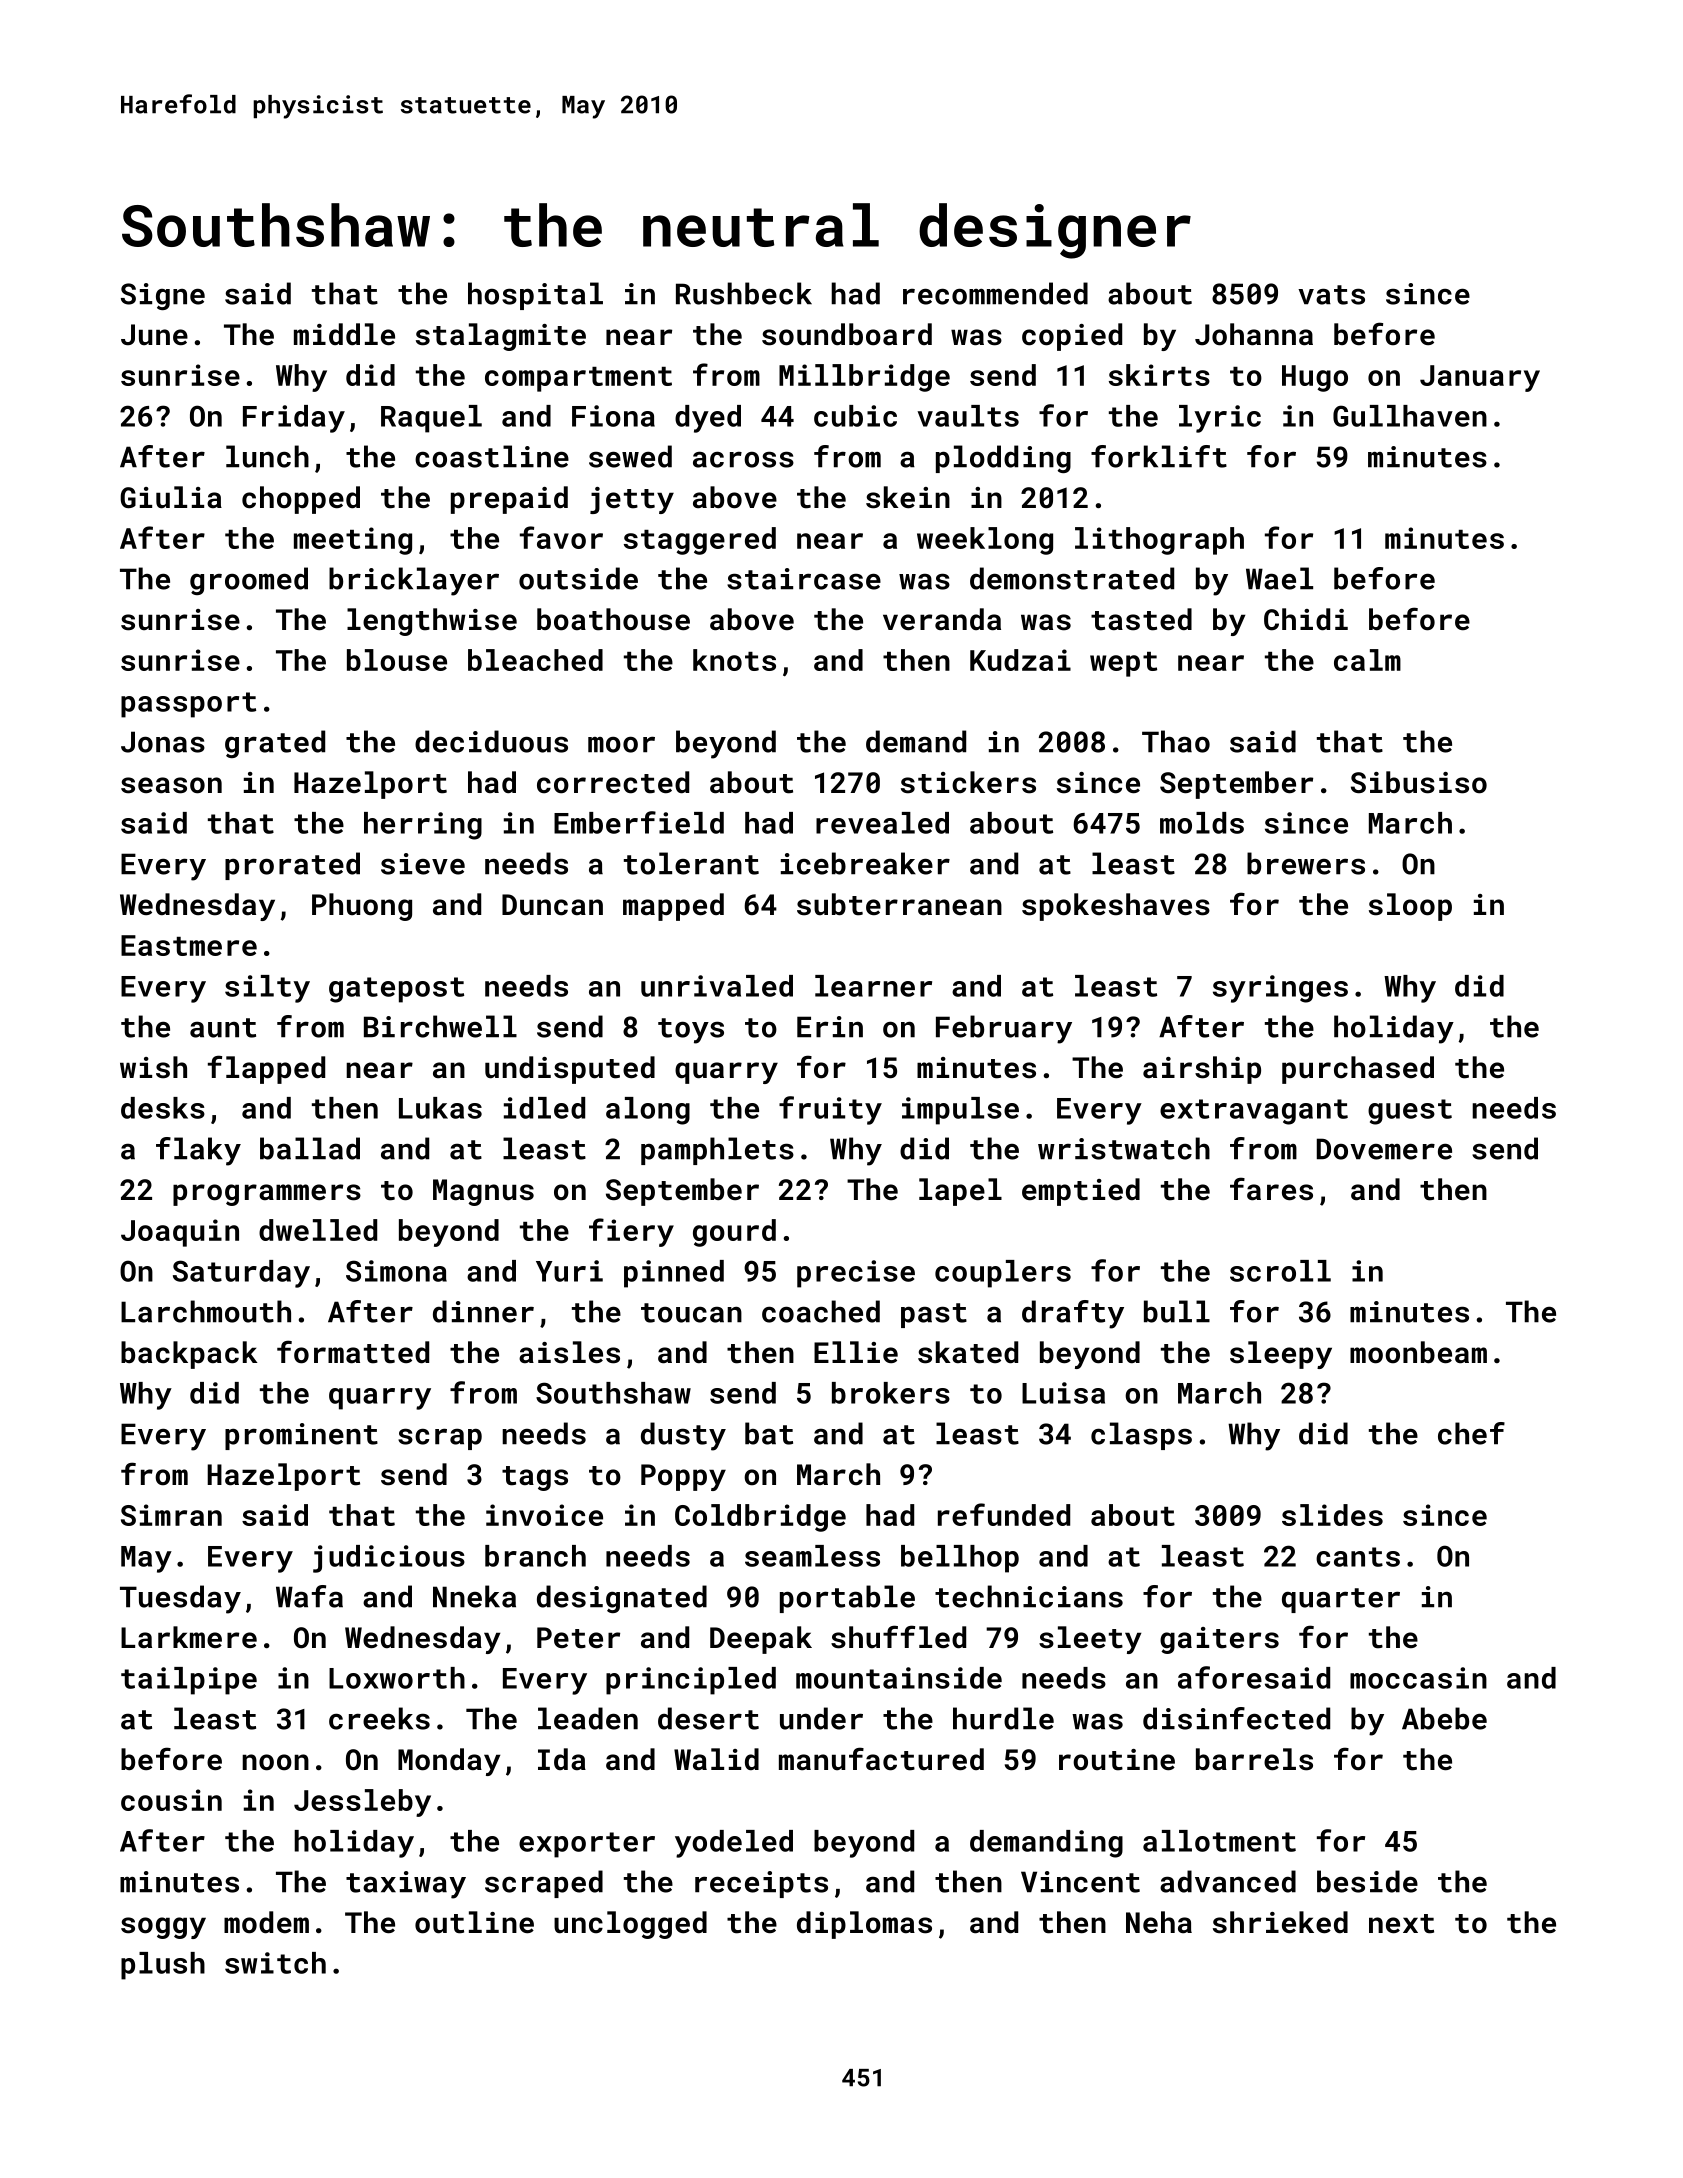 The height and width of the page is (2178, 1683). What do you see at coordinates (1176, 741) in the page?
I see `Thao` at bounding box center [1176, 741].
